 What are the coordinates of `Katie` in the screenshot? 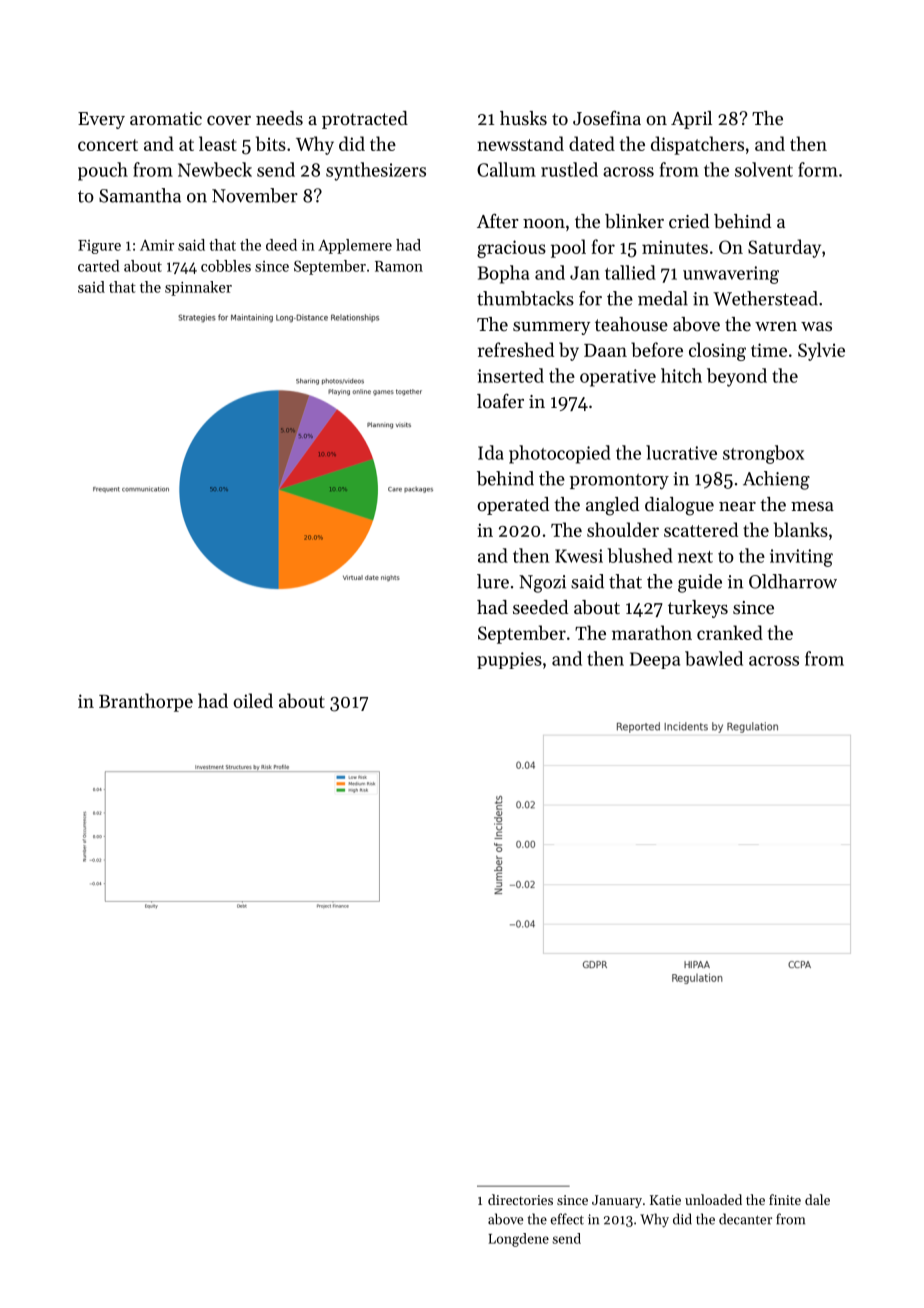 It's located at (665, 1200).
